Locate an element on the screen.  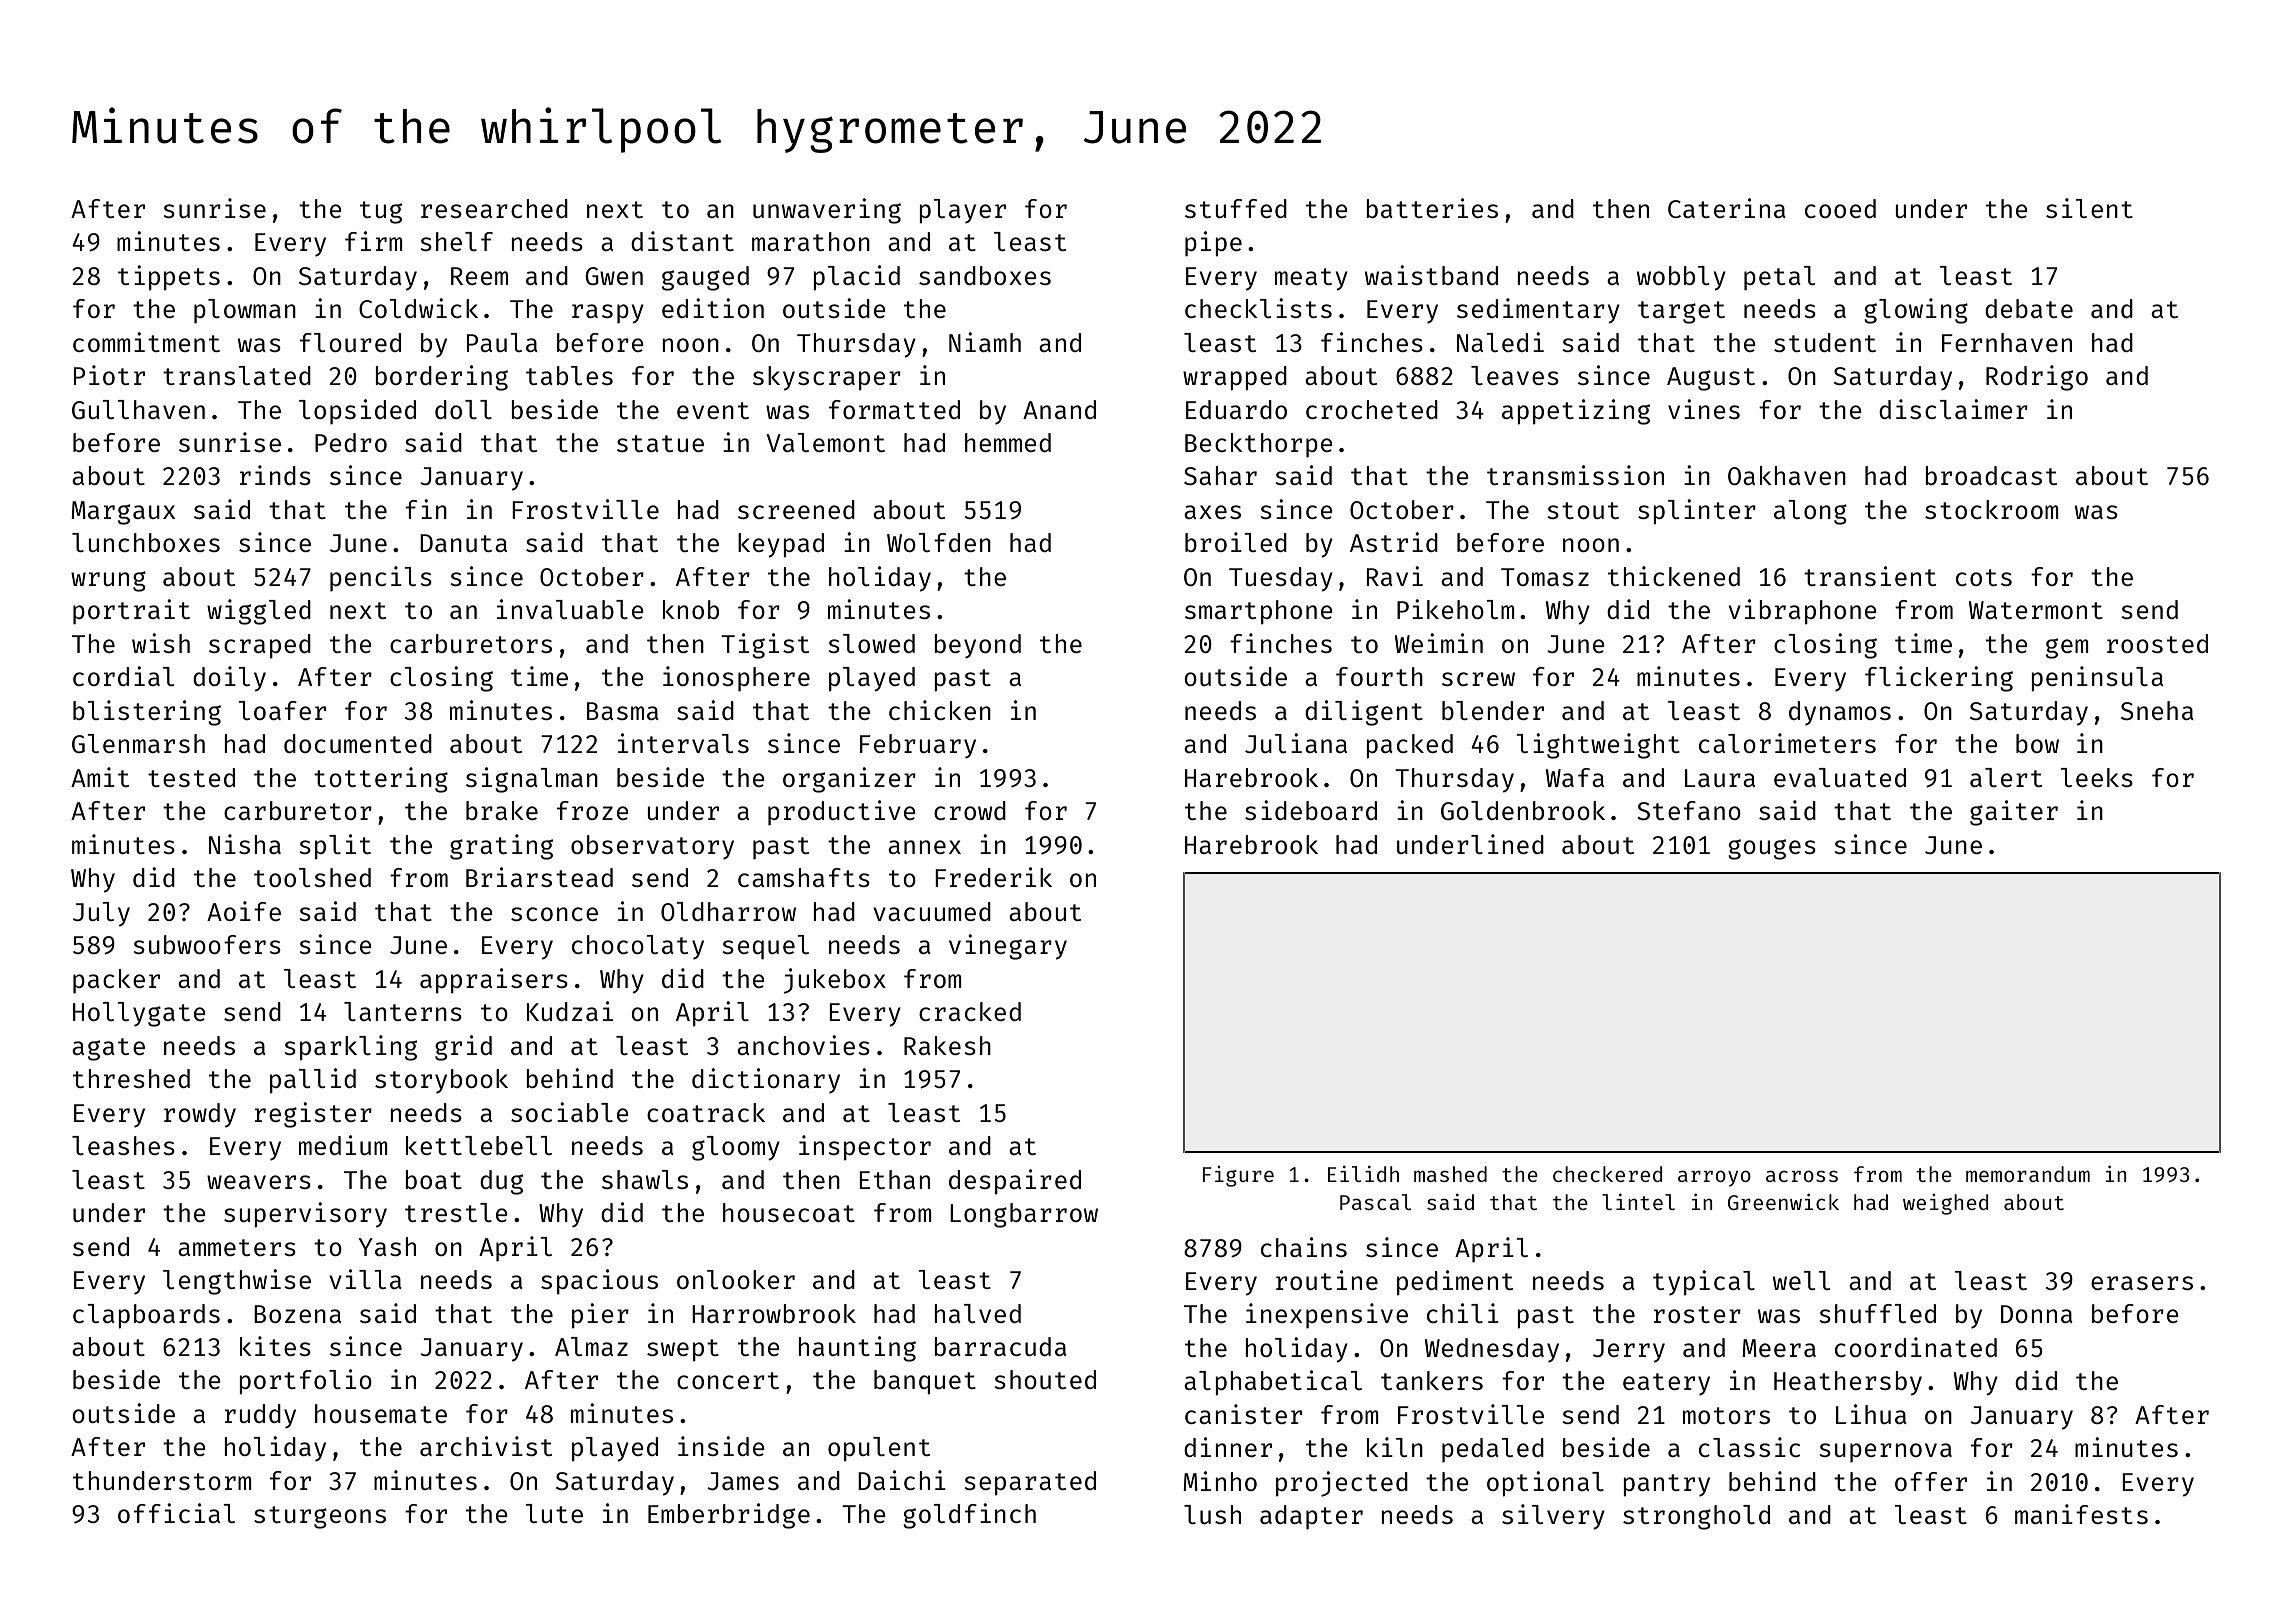
grid is located at coordinates (463, 1048).
